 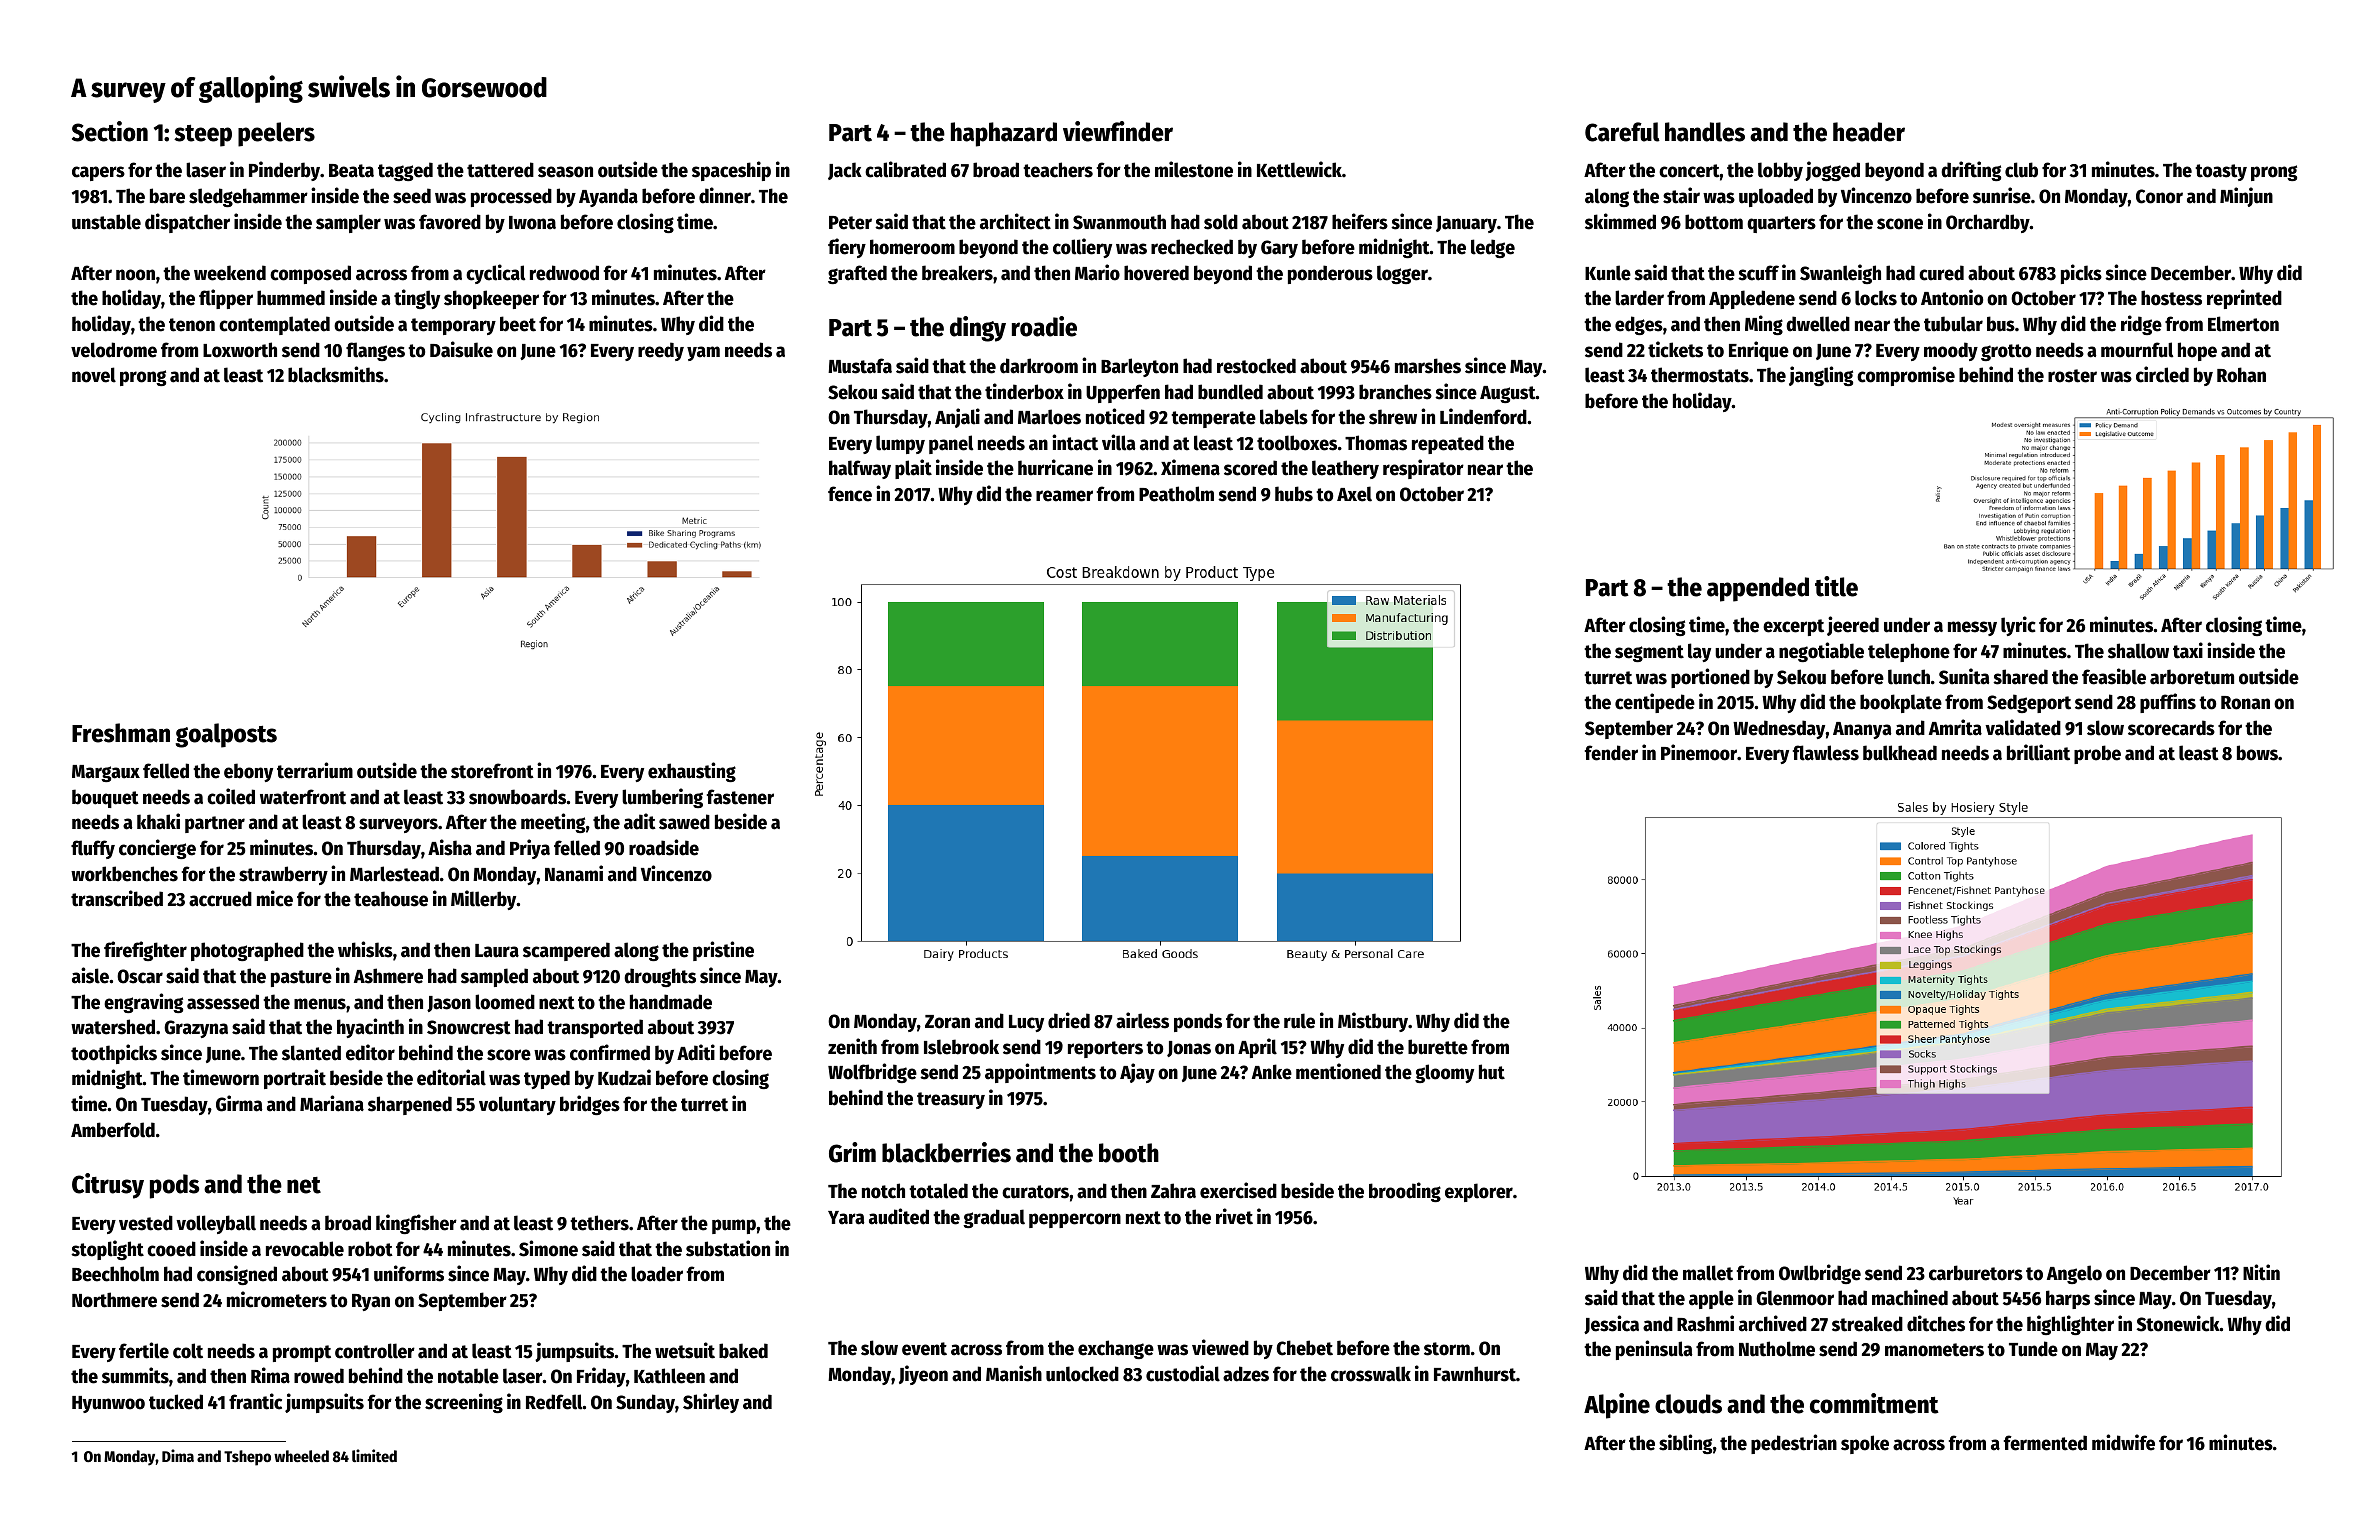 I want to click on Citrusy, so click(x=108, y=1186).
